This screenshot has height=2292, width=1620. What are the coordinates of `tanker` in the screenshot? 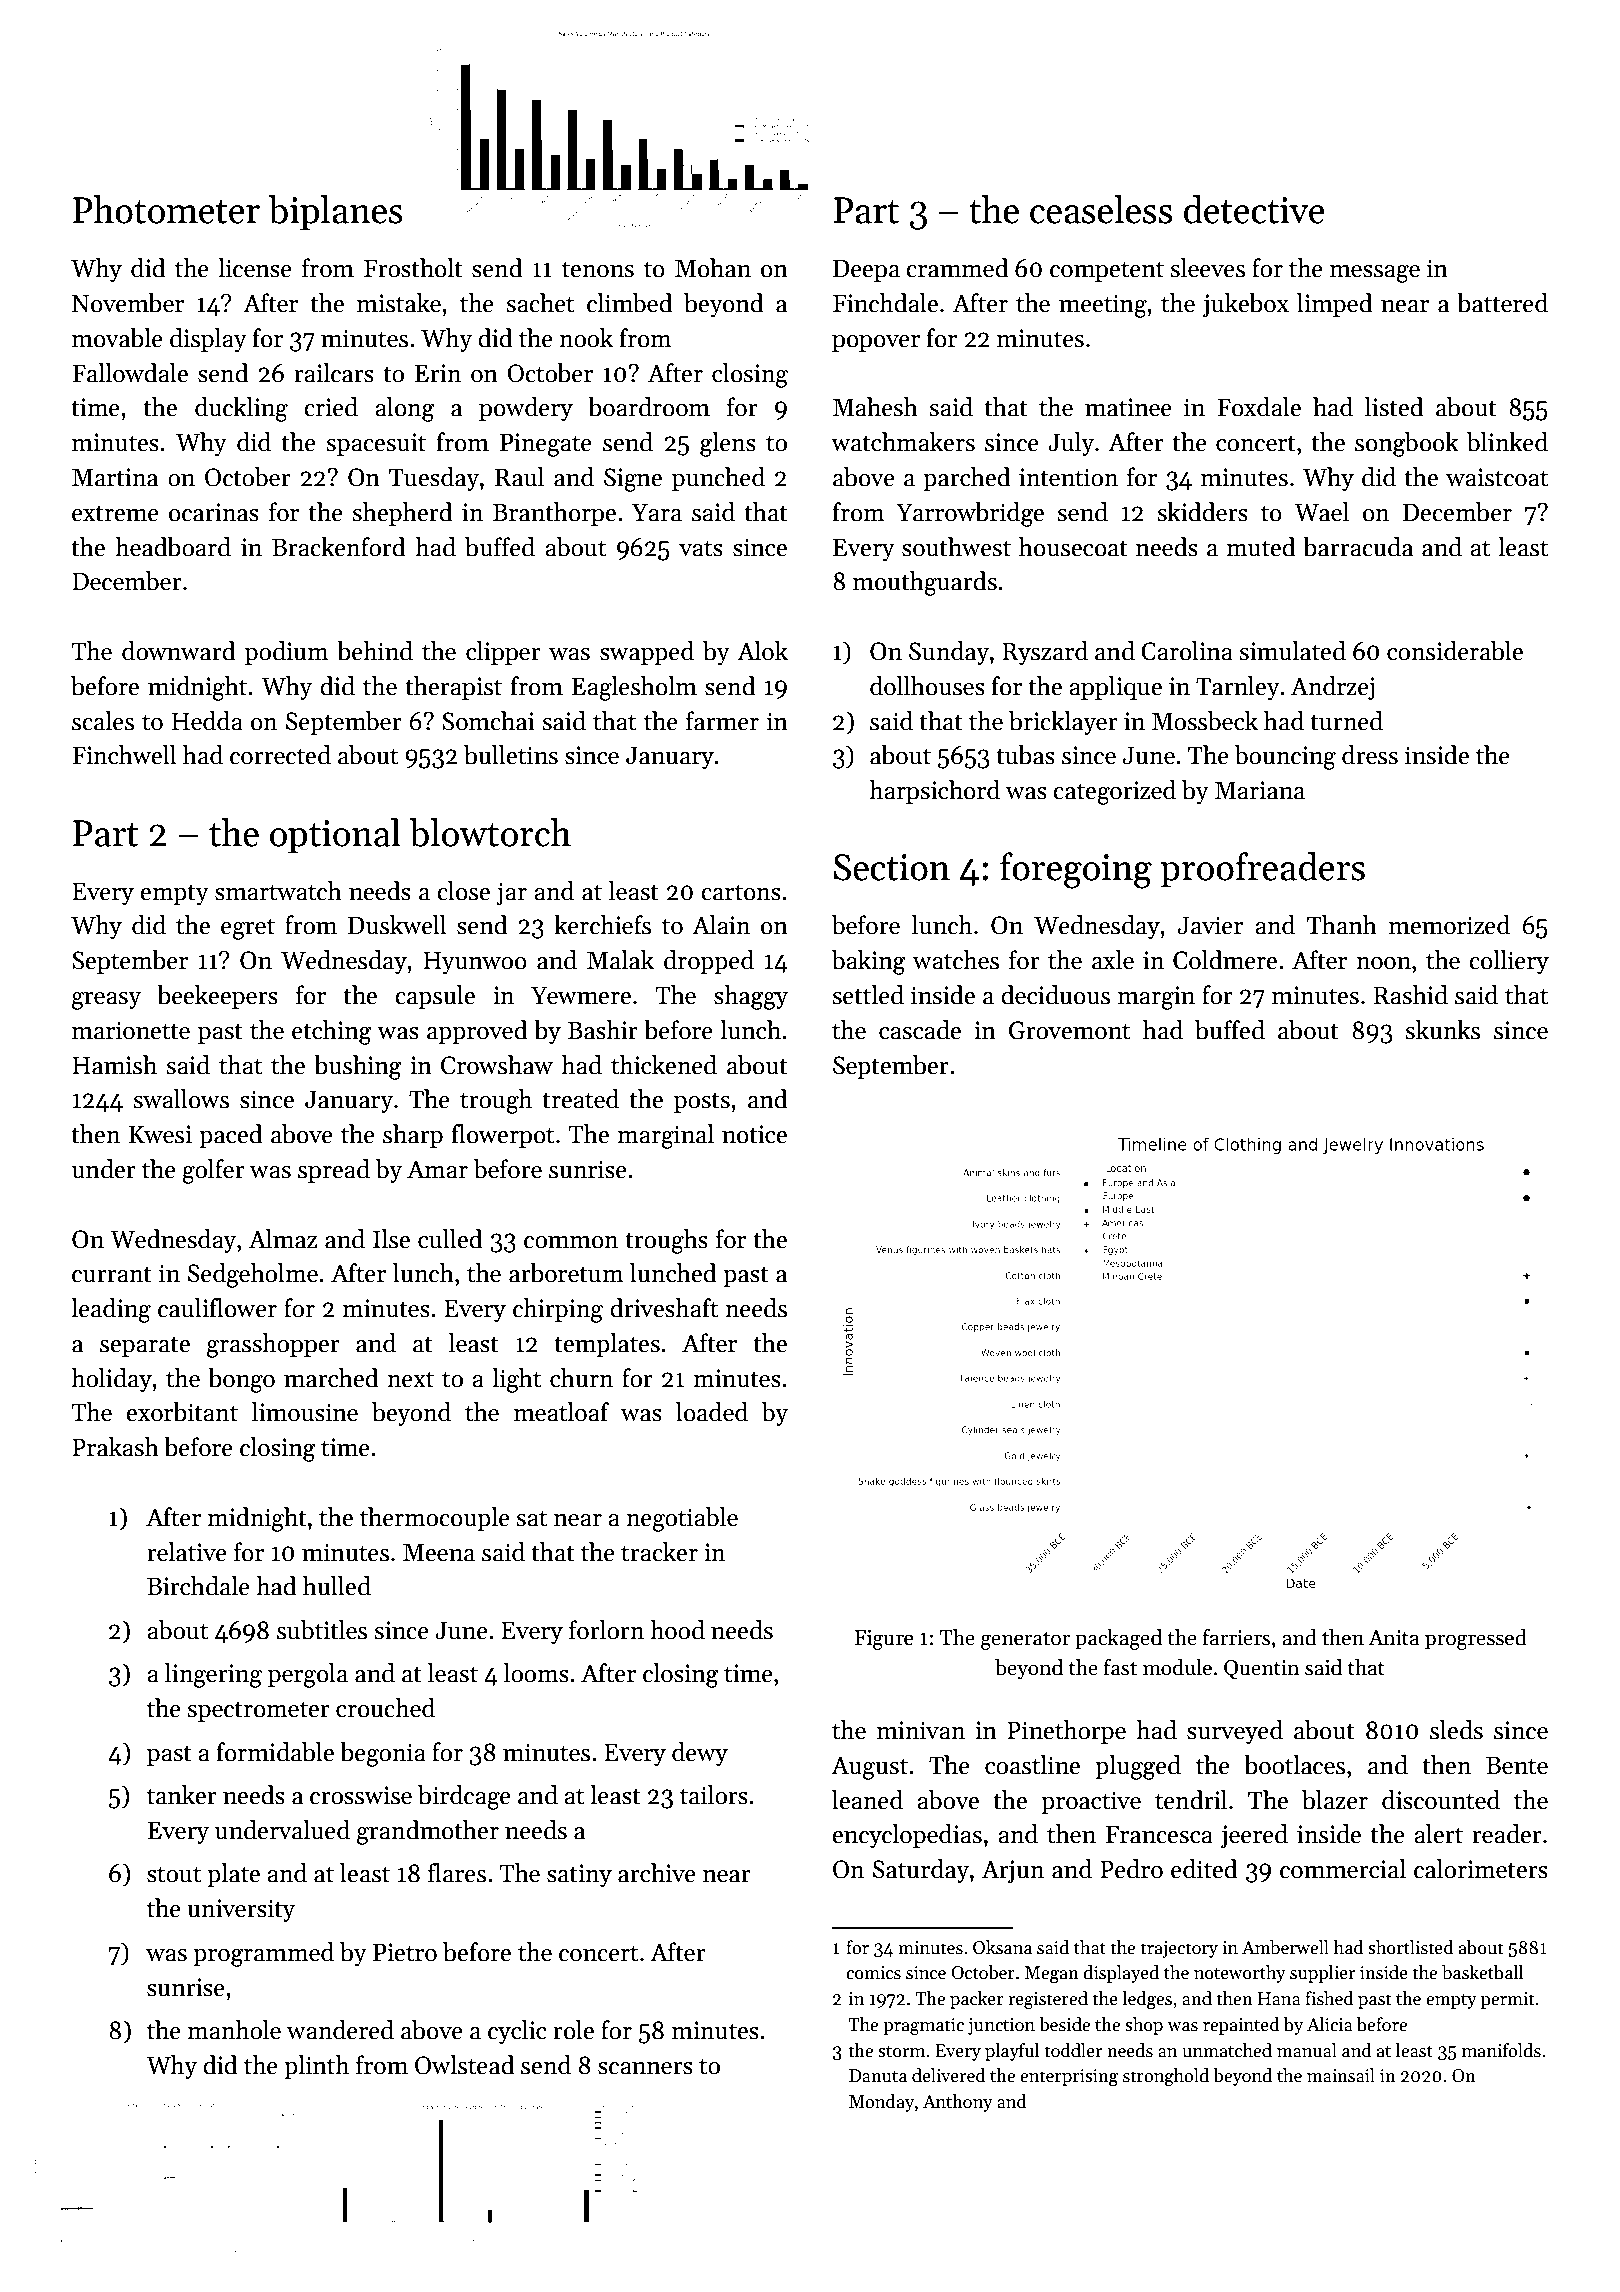 It's located at (182, 1795).
